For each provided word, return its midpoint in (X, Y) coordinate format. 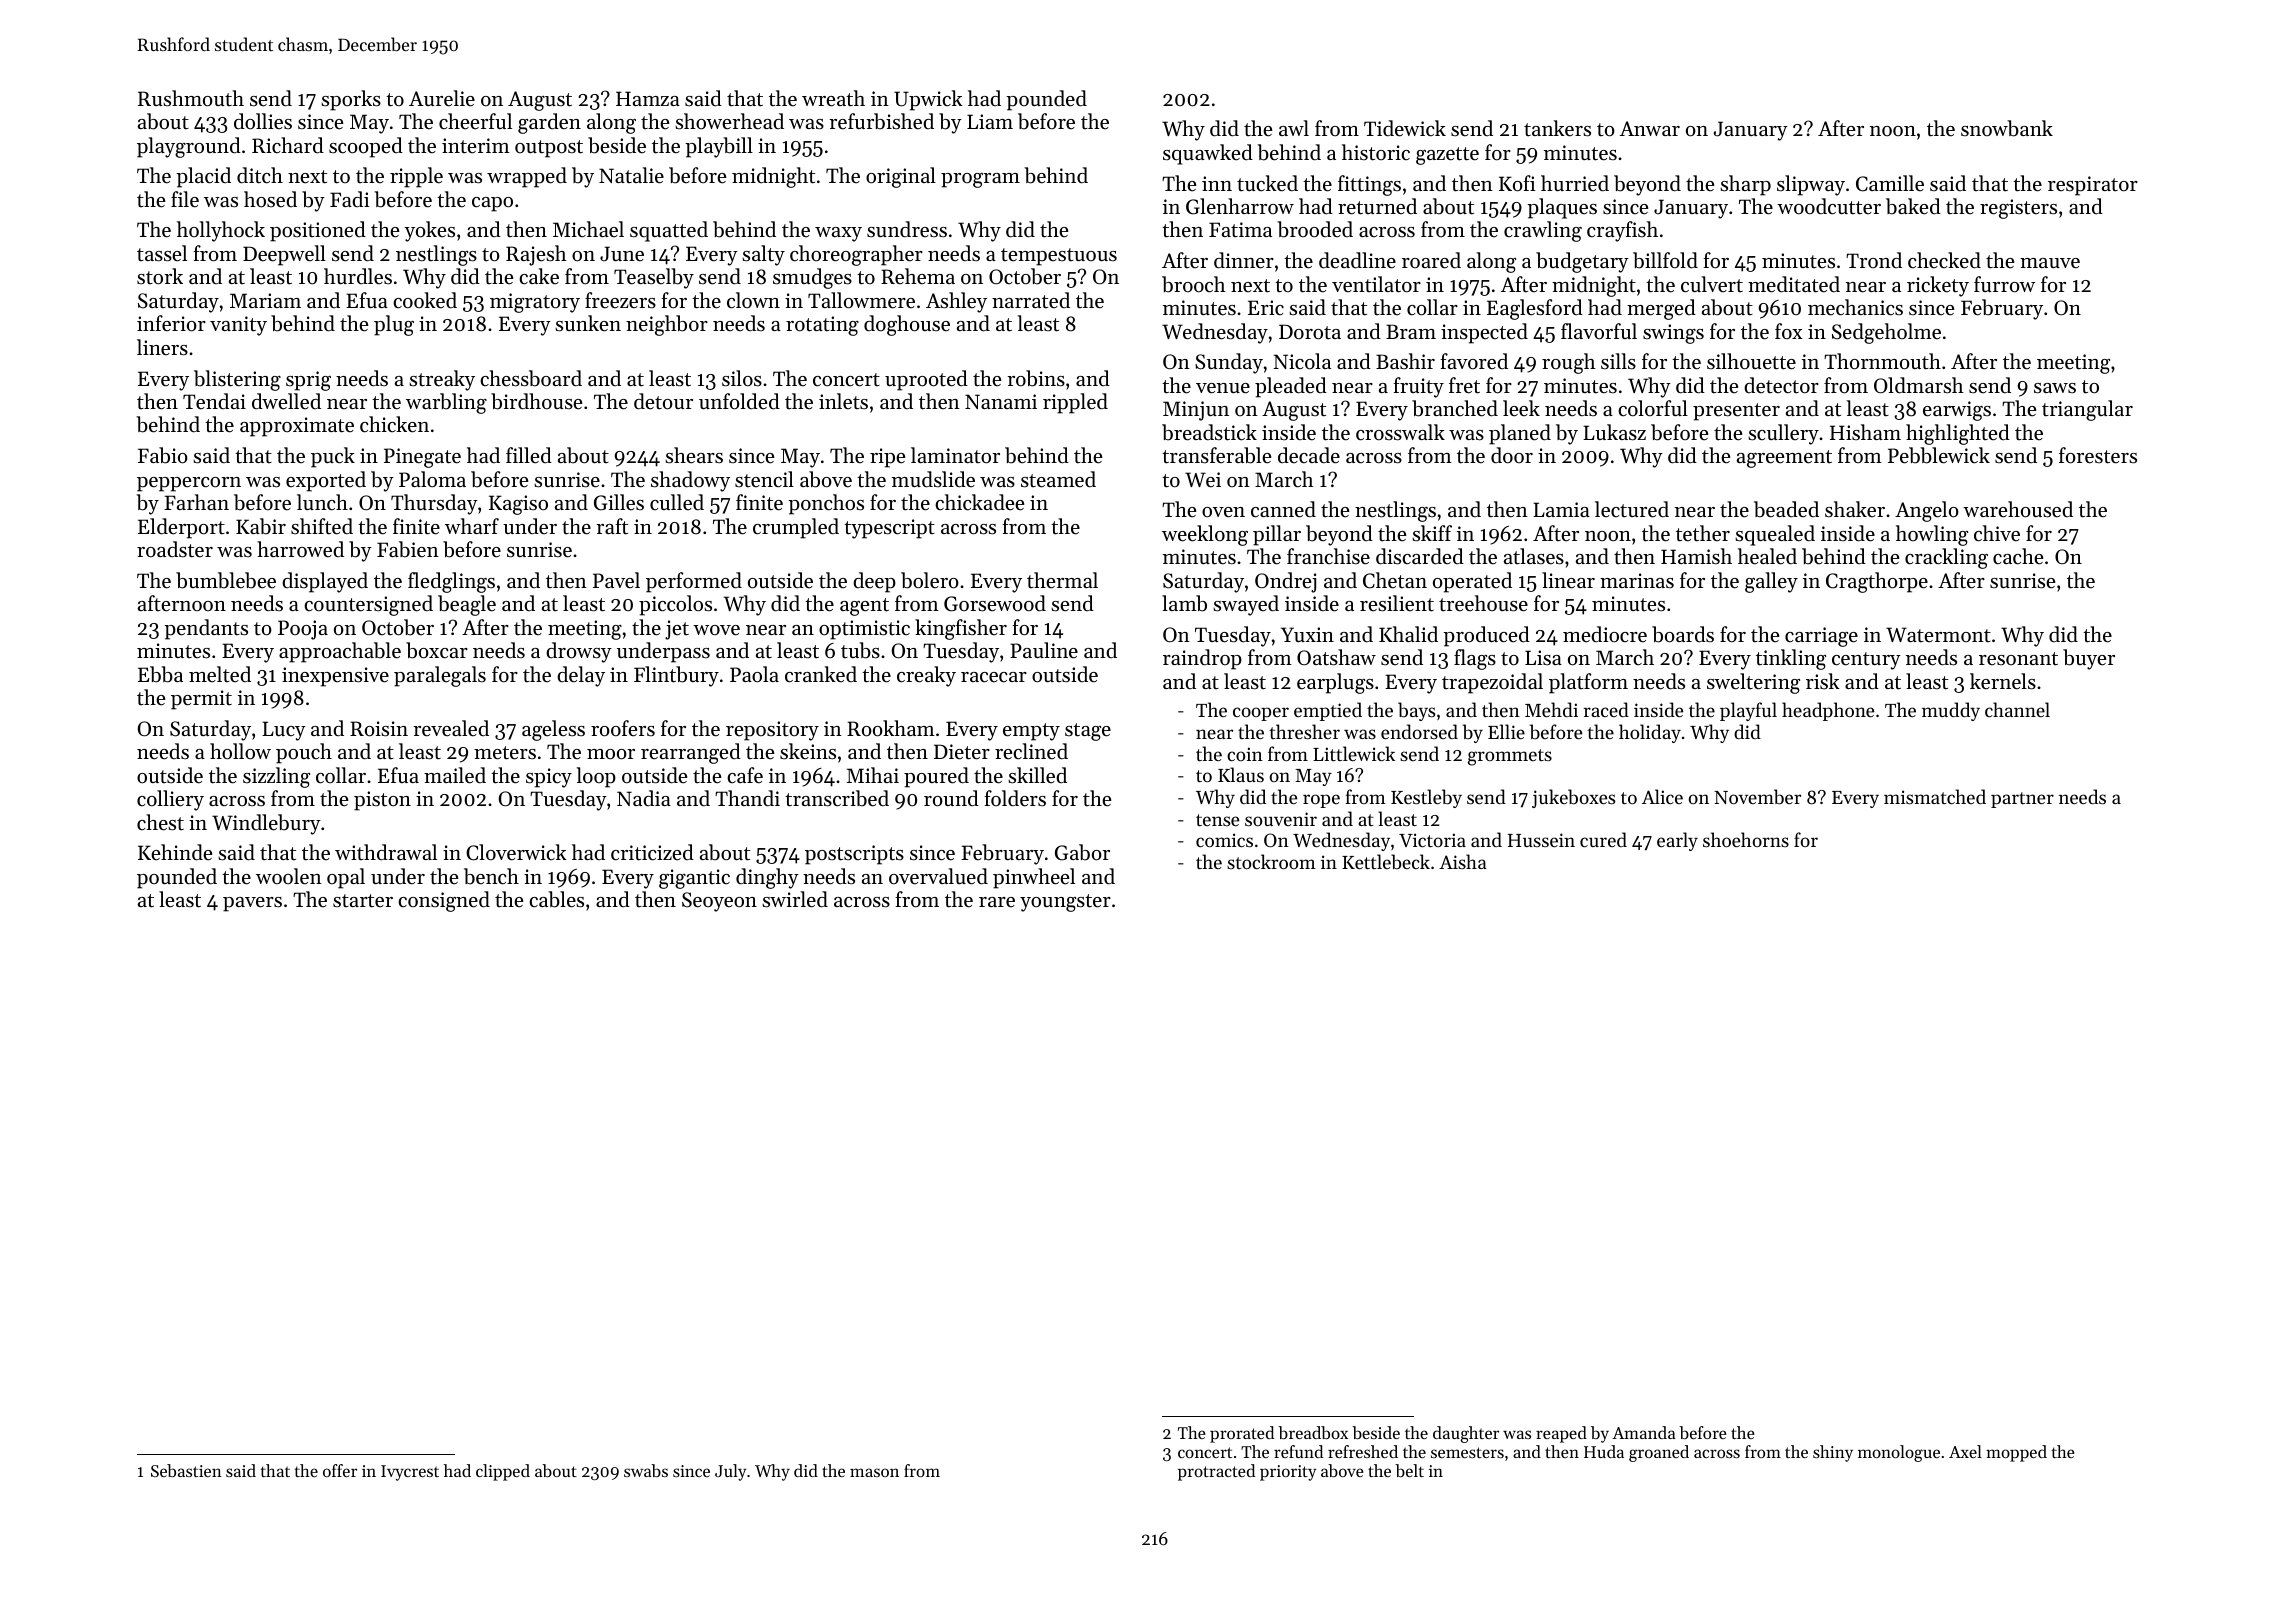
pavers (252, 904)
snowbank (2007, 128)
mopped (2016, 1453)
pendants (206, 629)
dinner (1244, 260)
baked (1913, 206)
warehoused (2018, 509)
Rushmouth (191, 98)
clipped (503, 1472)
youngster (1065, 903)
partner (2022, 800)
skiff (1432, 533)
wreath (833, 98)
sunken (588, 323)
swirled (795, 899)
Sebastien (186, 1470)
